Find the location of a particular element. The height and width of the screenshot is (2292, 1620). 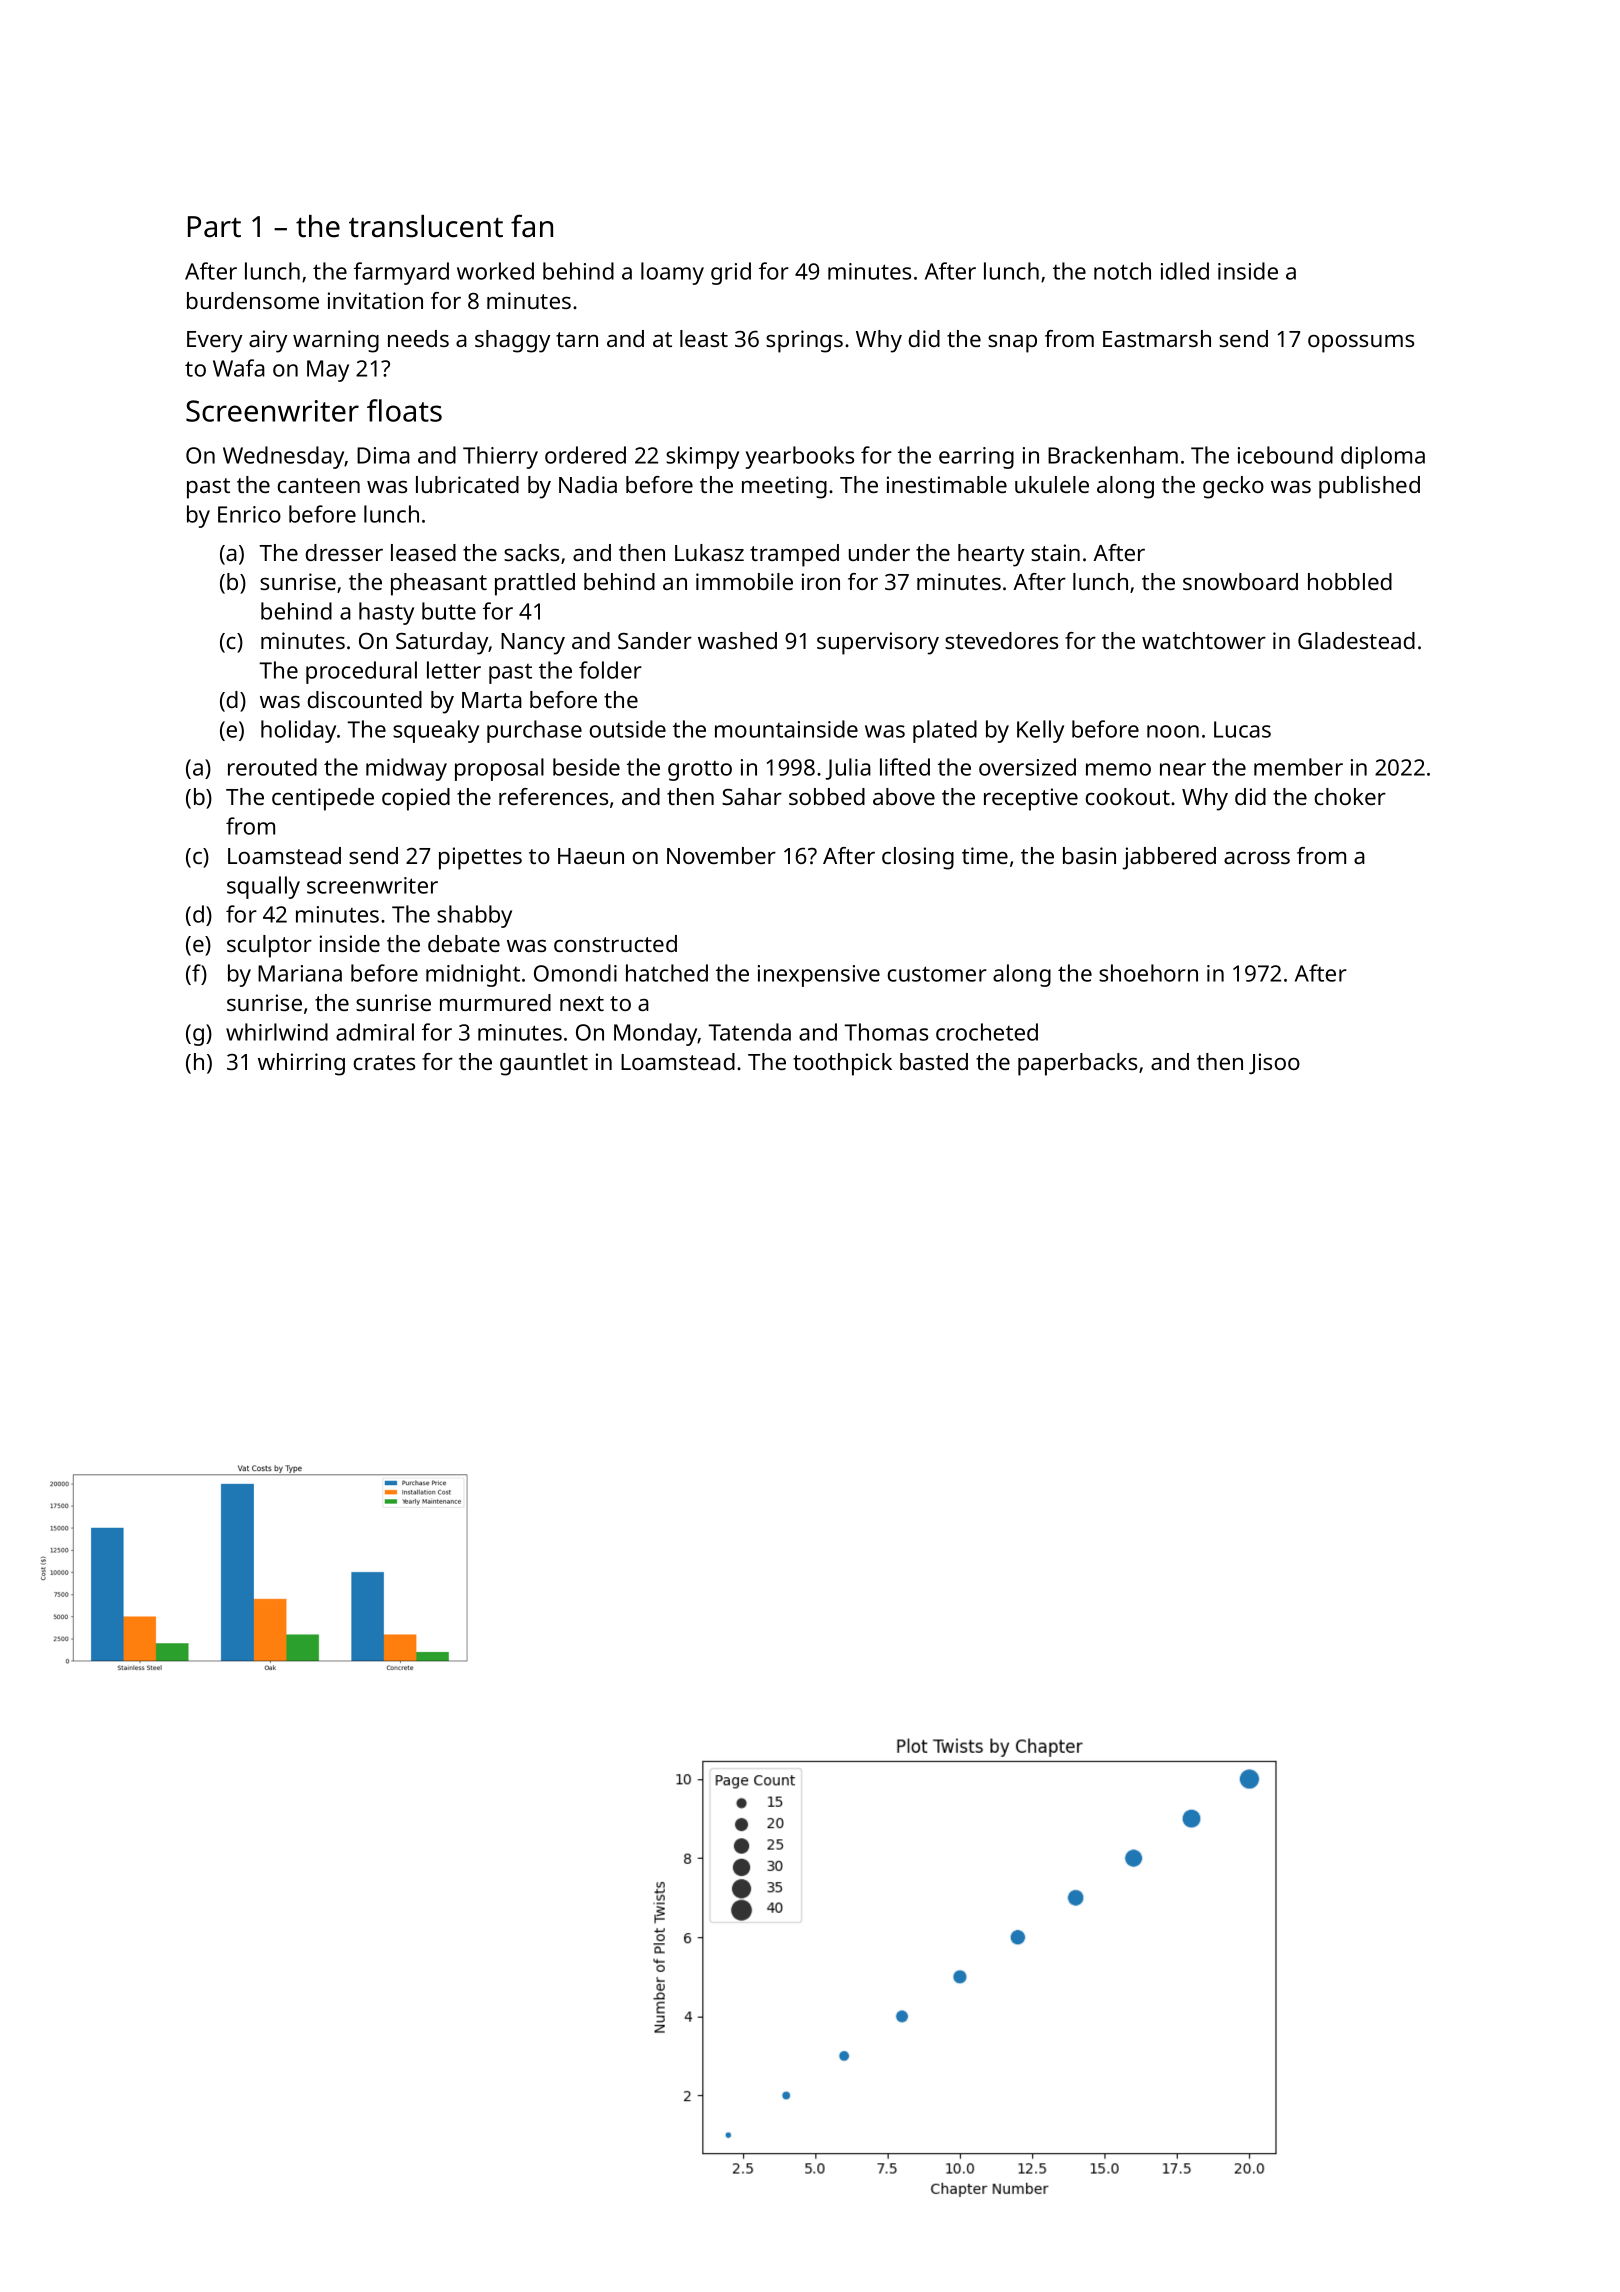

member is located at coordinates (1298, 767).
